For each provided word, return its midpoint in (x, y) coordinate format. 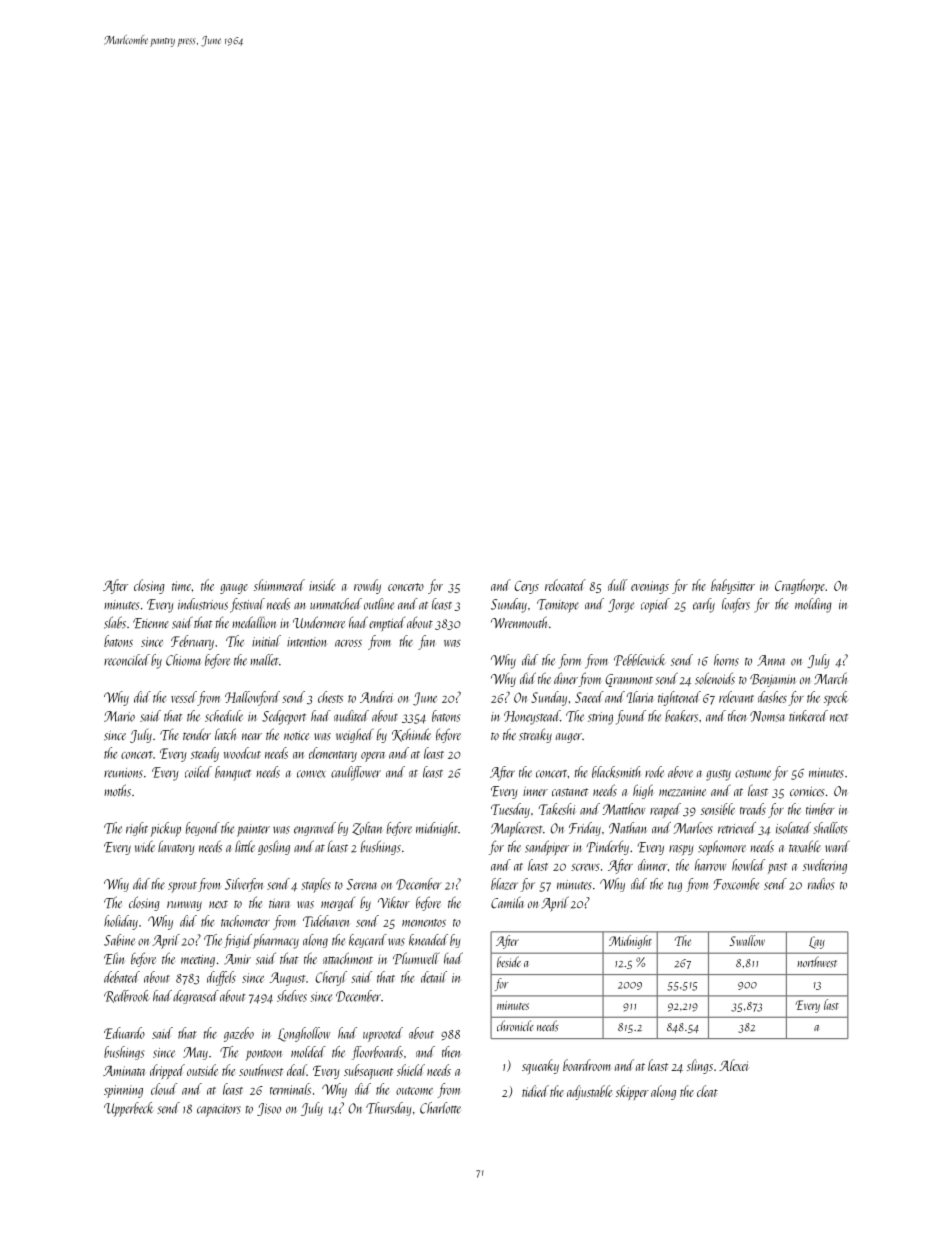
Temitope (558, 606)
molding (813, 605)
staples (316, 885)
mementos (424, 923)
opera (373, 757)
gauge (234, 589)
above (680, 772)
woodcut (242, 753)
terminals (290, 1089)
